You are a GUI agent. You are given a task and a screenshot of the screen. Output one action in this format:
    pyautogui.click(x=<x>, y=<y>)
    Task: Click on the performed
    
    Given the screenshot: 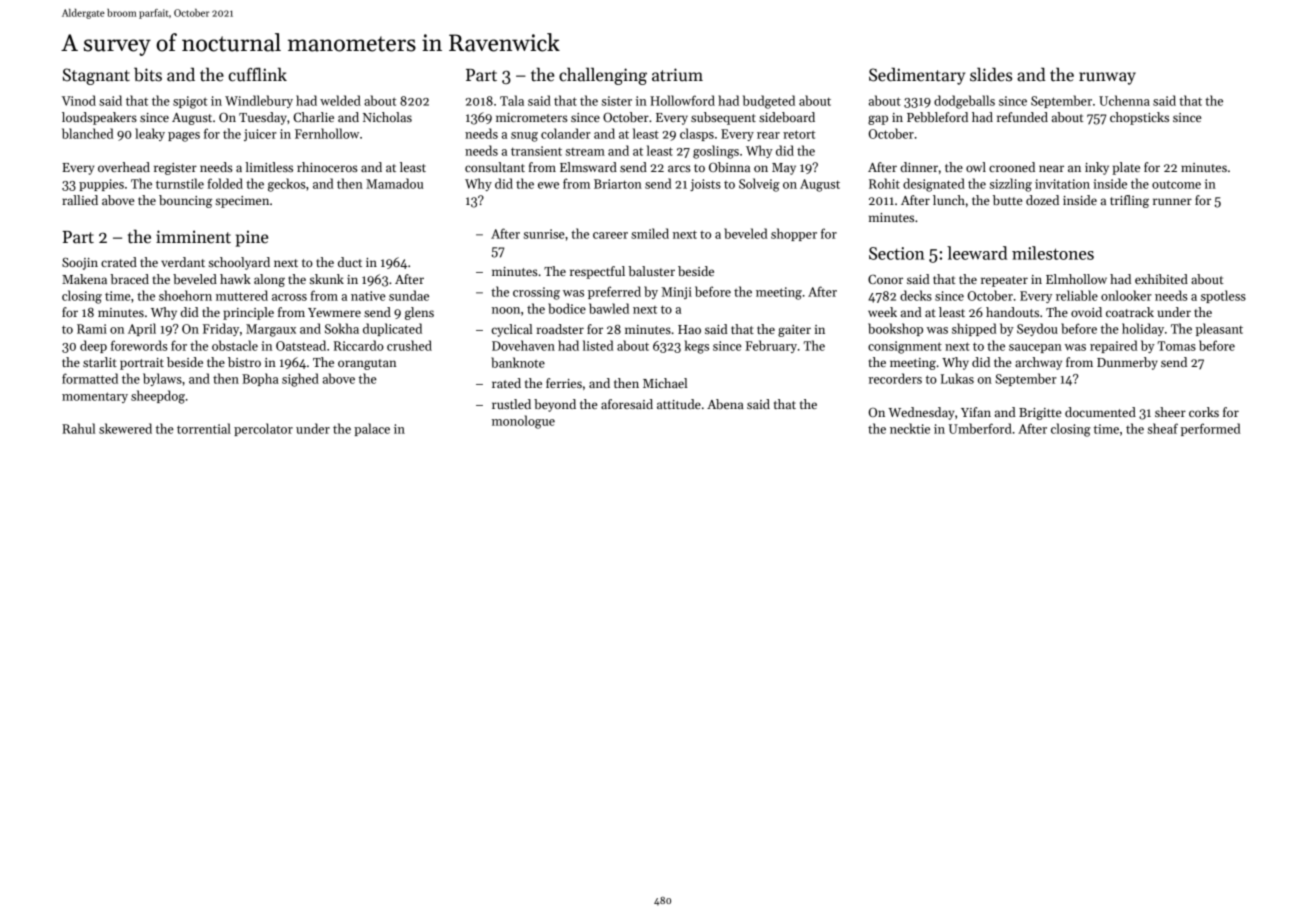 What is the action you would take?
    pyautogui.click(x=1210, y=429)
